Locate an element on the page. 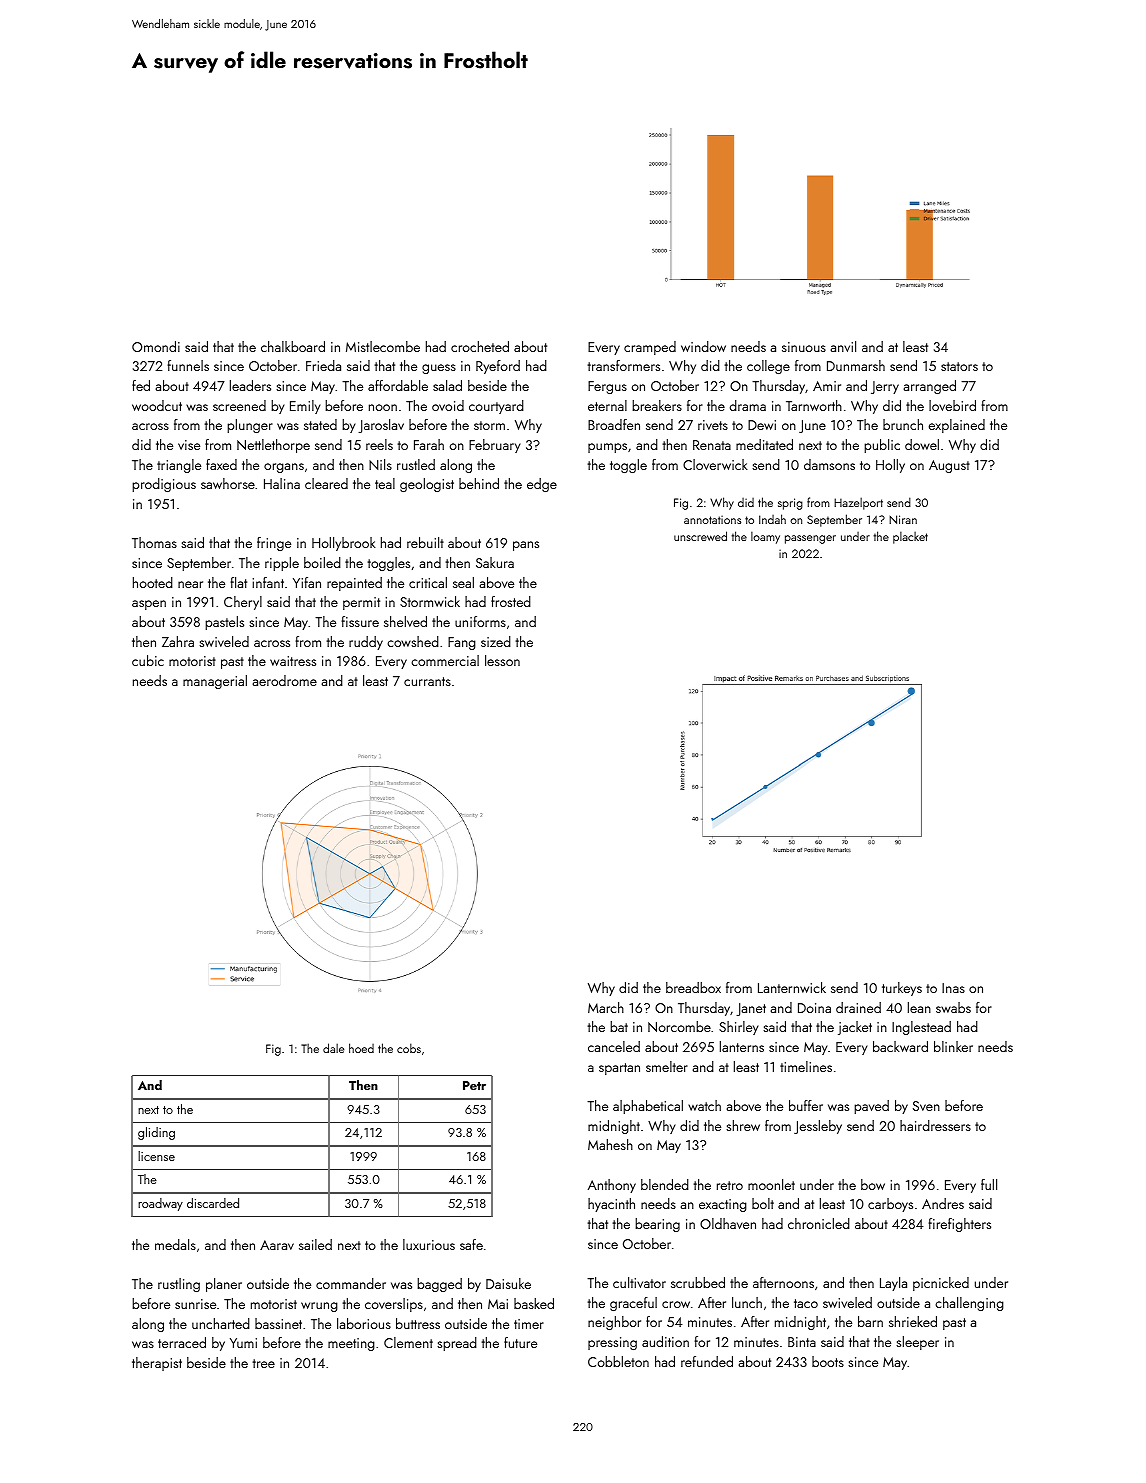  placket is located at coordinates (910, 537).
